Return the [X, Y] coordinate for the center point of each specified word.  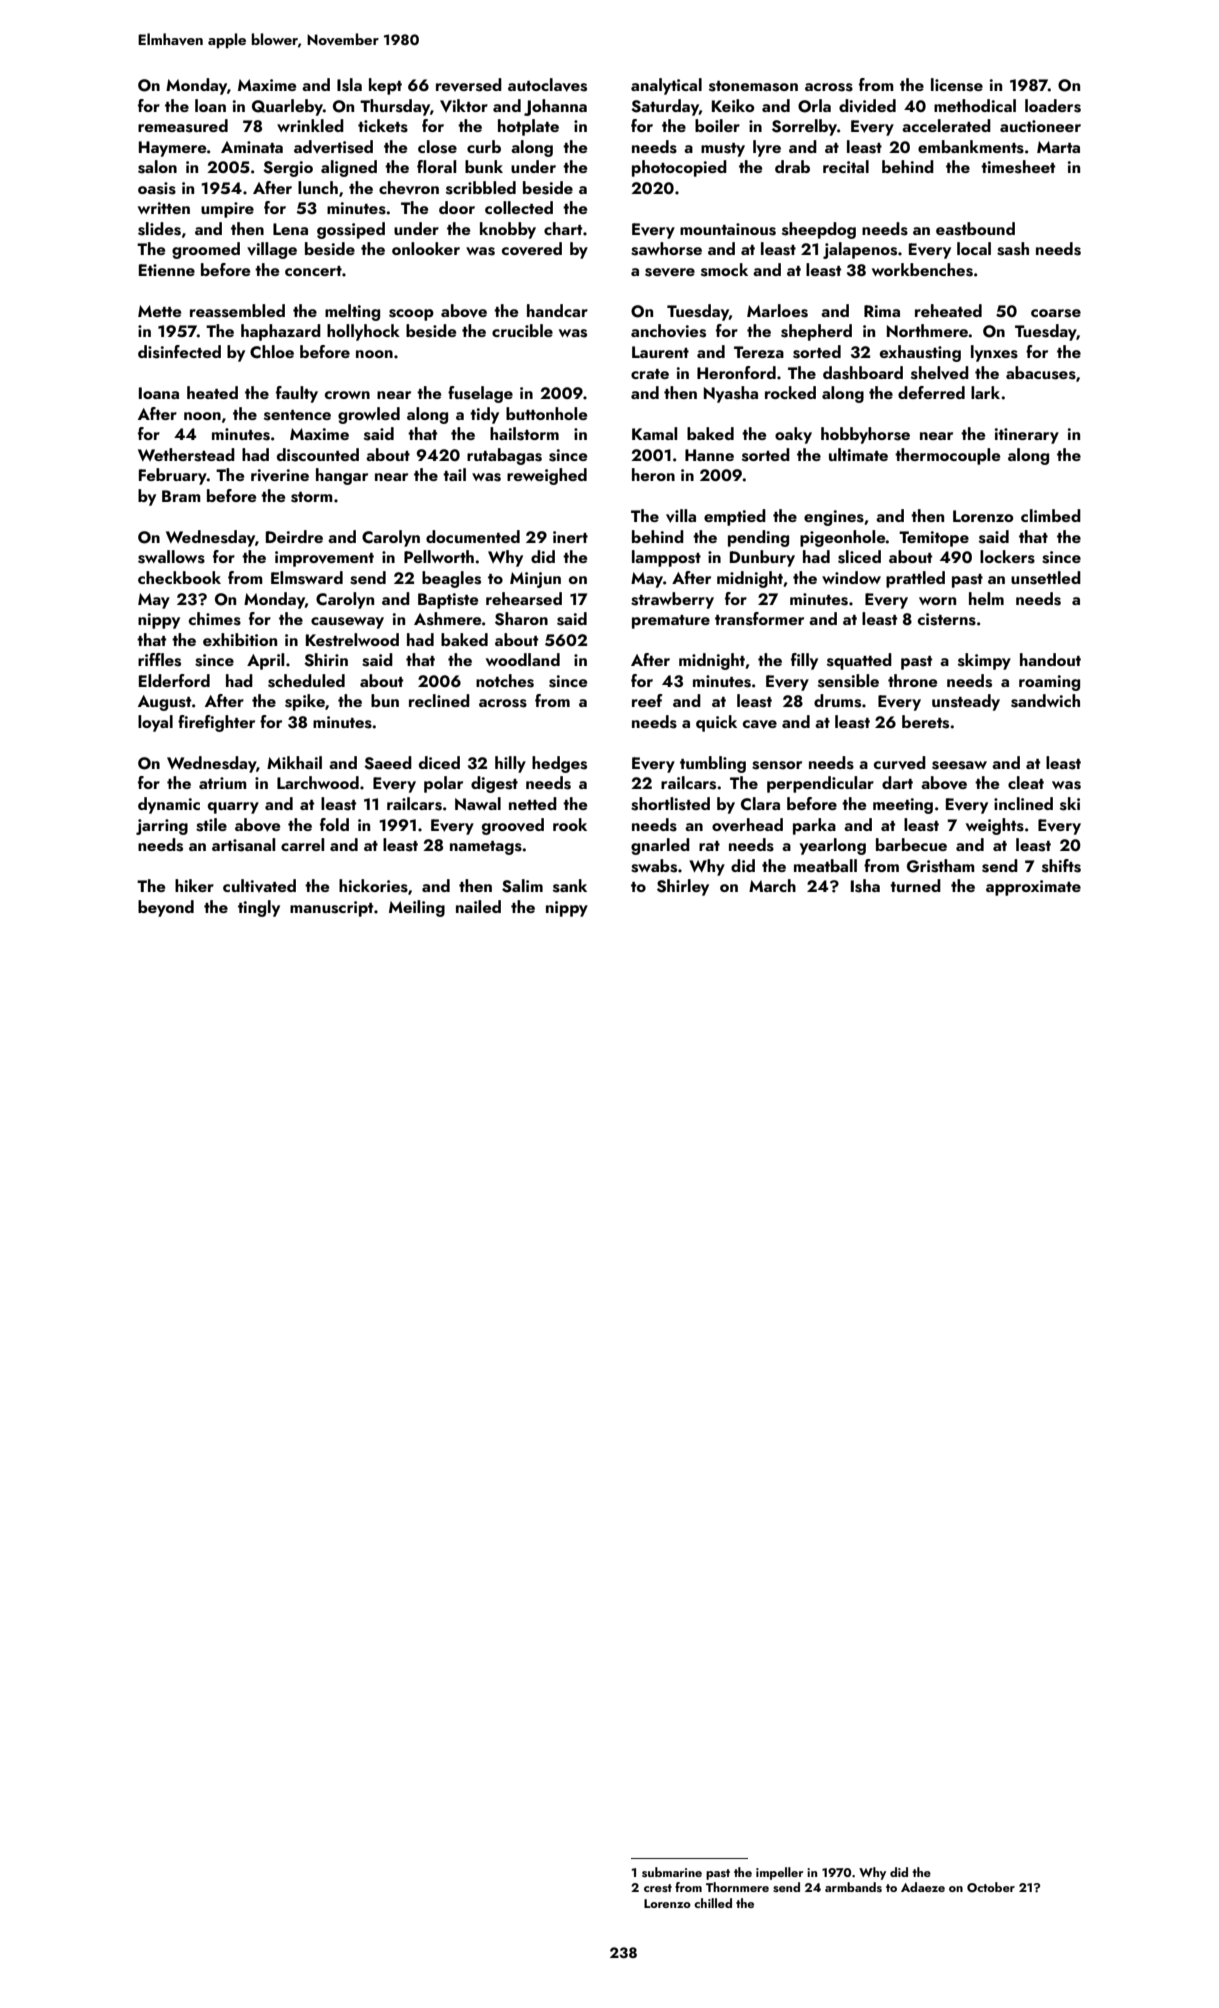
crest [658, 1888]
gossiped [351, 230]
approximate [1033, 888]
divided [867, 105]
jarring [162, 827]
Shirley [683, 887]
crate [650, 374]
